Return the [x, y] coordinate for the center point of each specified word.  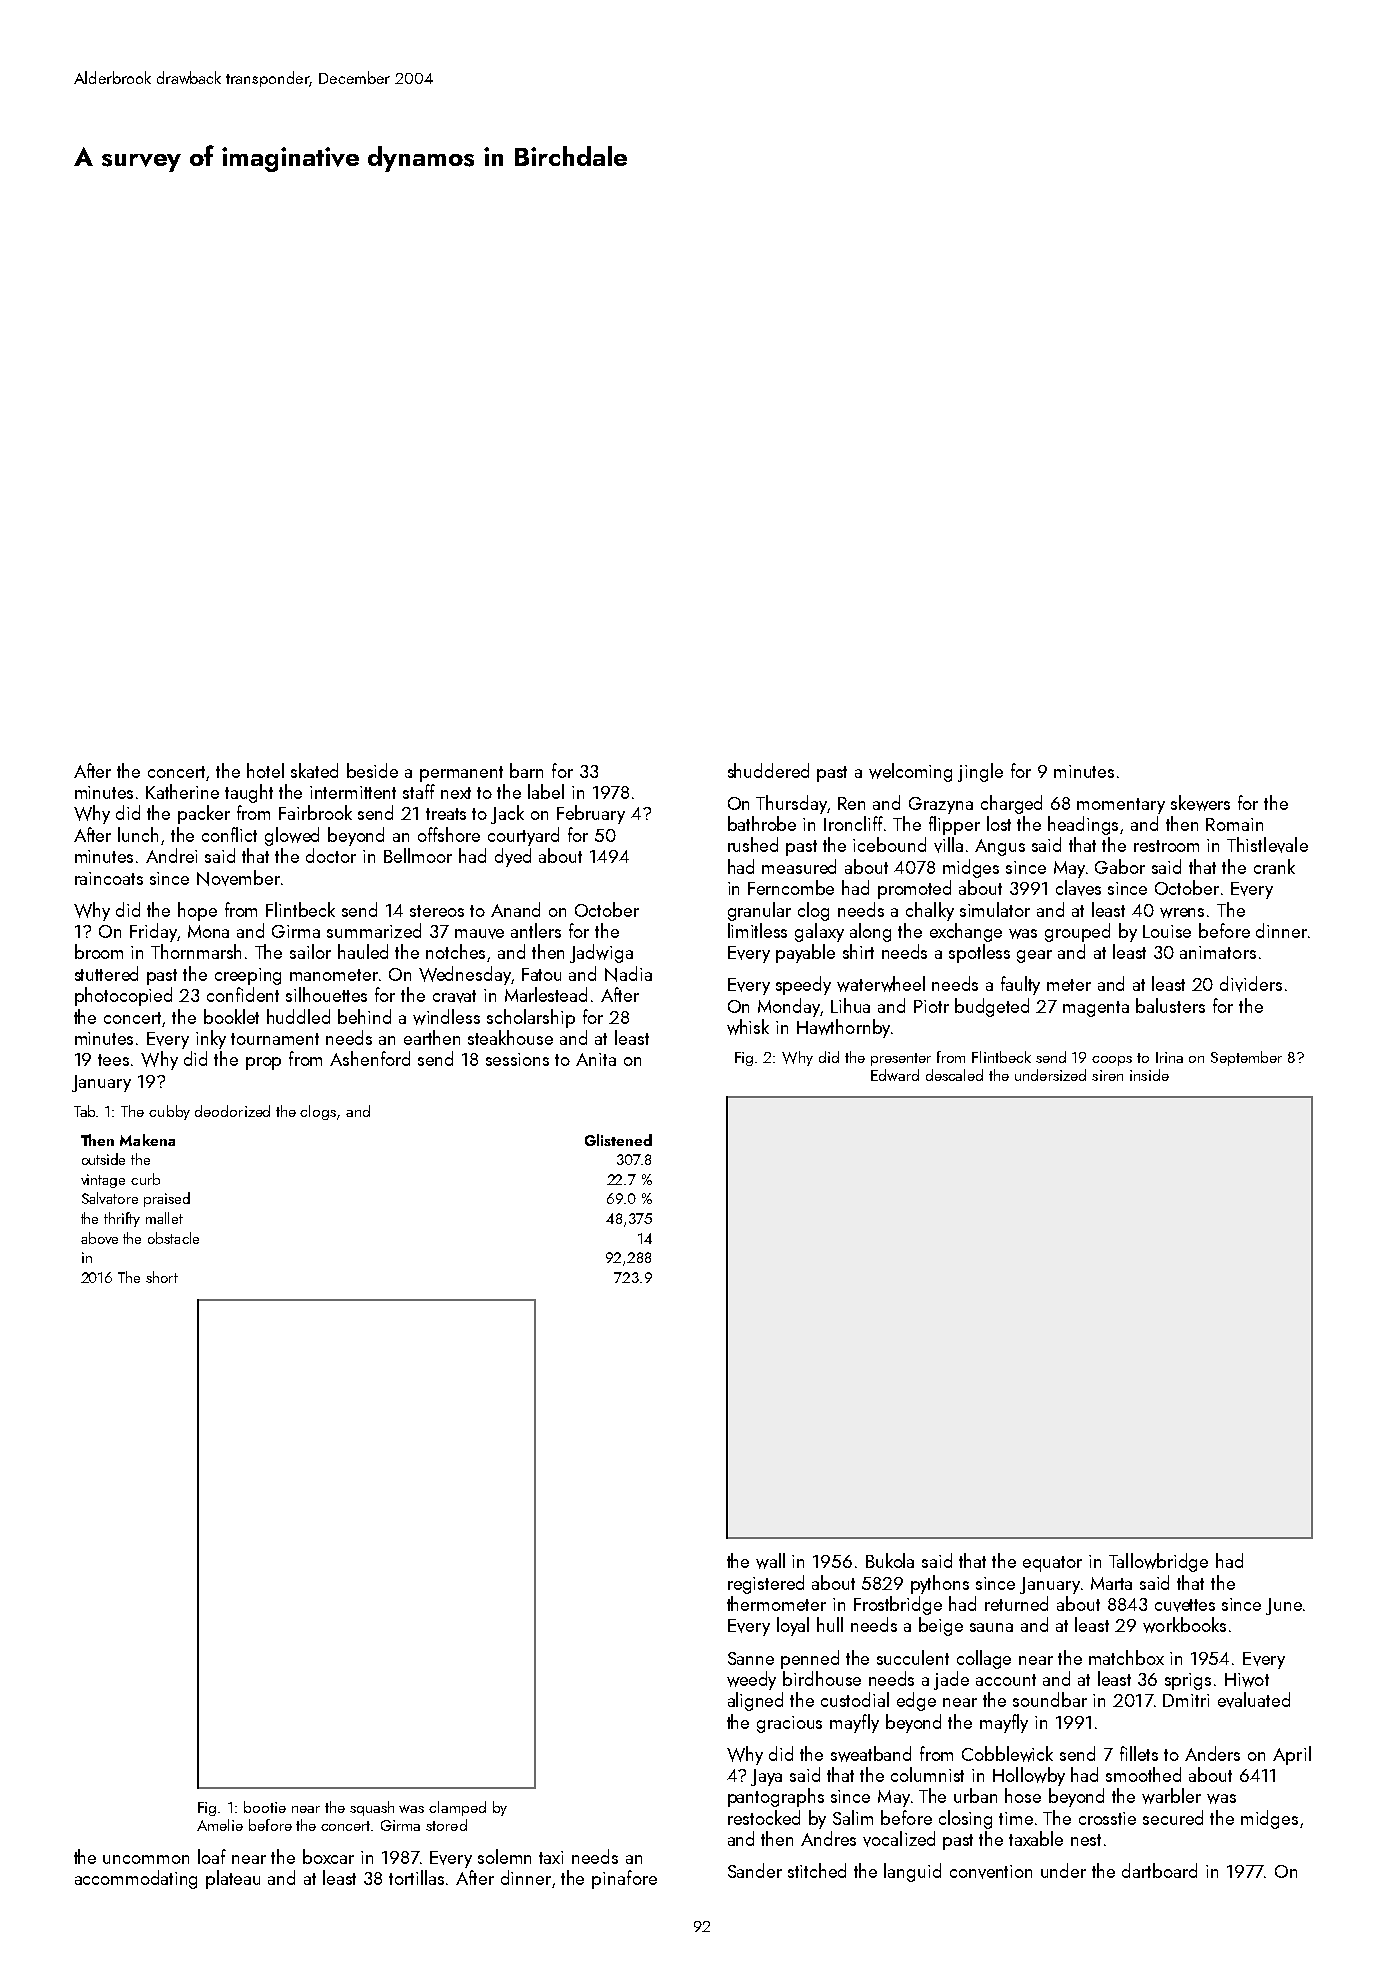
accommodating [136, 1879]
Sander [755, 1870]
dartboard [1159, 1870]
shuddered [768, 770]
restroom [1166, 846]
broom [99, 951]
